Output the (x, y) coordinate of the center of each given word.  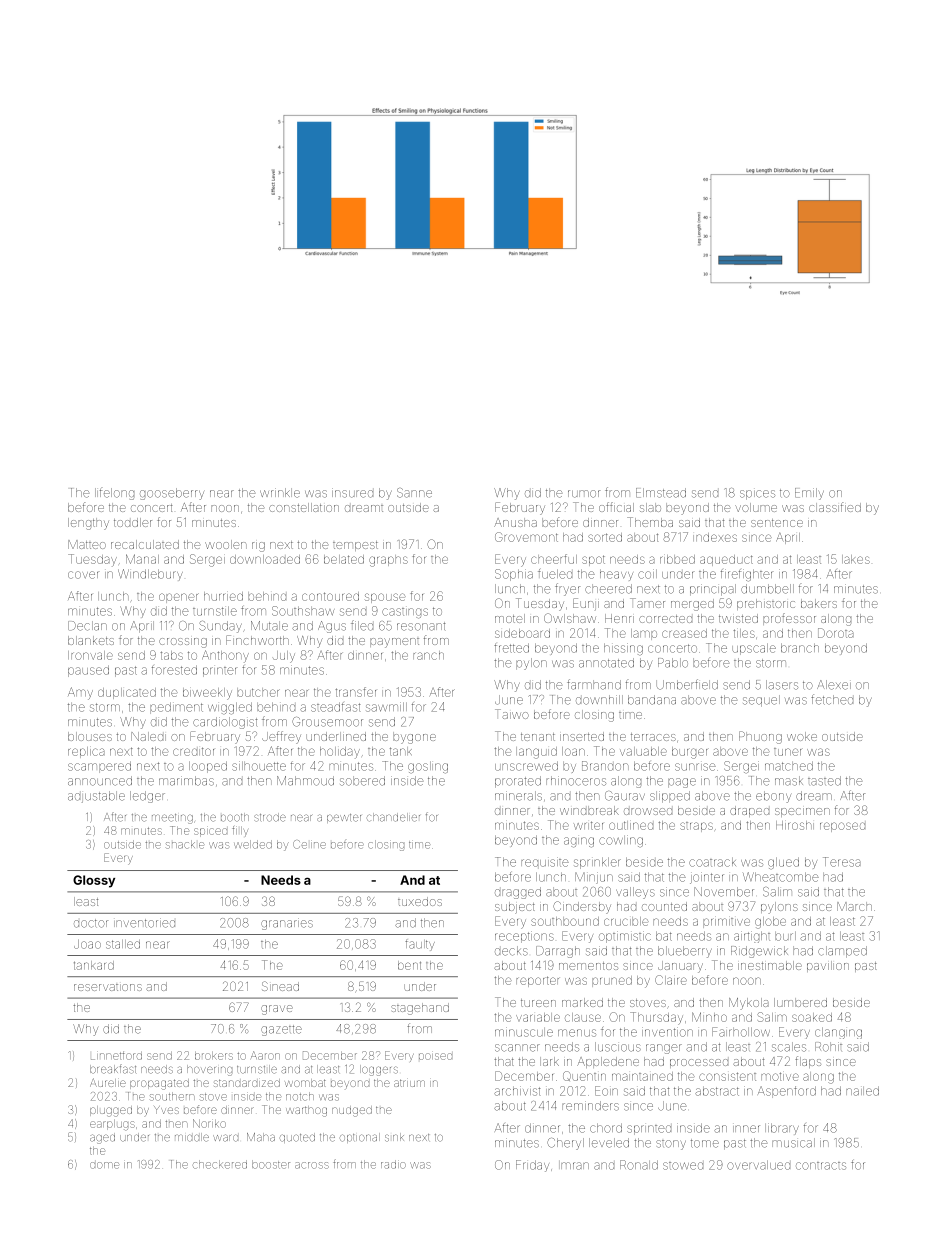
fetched (832, 699)
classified (835, 507)
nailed (862, 1091)
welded (253, 844)
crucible (626, 921)
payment (394, 643)
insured (352, 493)
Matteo (87, 544)
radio (393, 1164)
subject (515, 908)
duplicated (127, 693)
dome (104, 1165)
